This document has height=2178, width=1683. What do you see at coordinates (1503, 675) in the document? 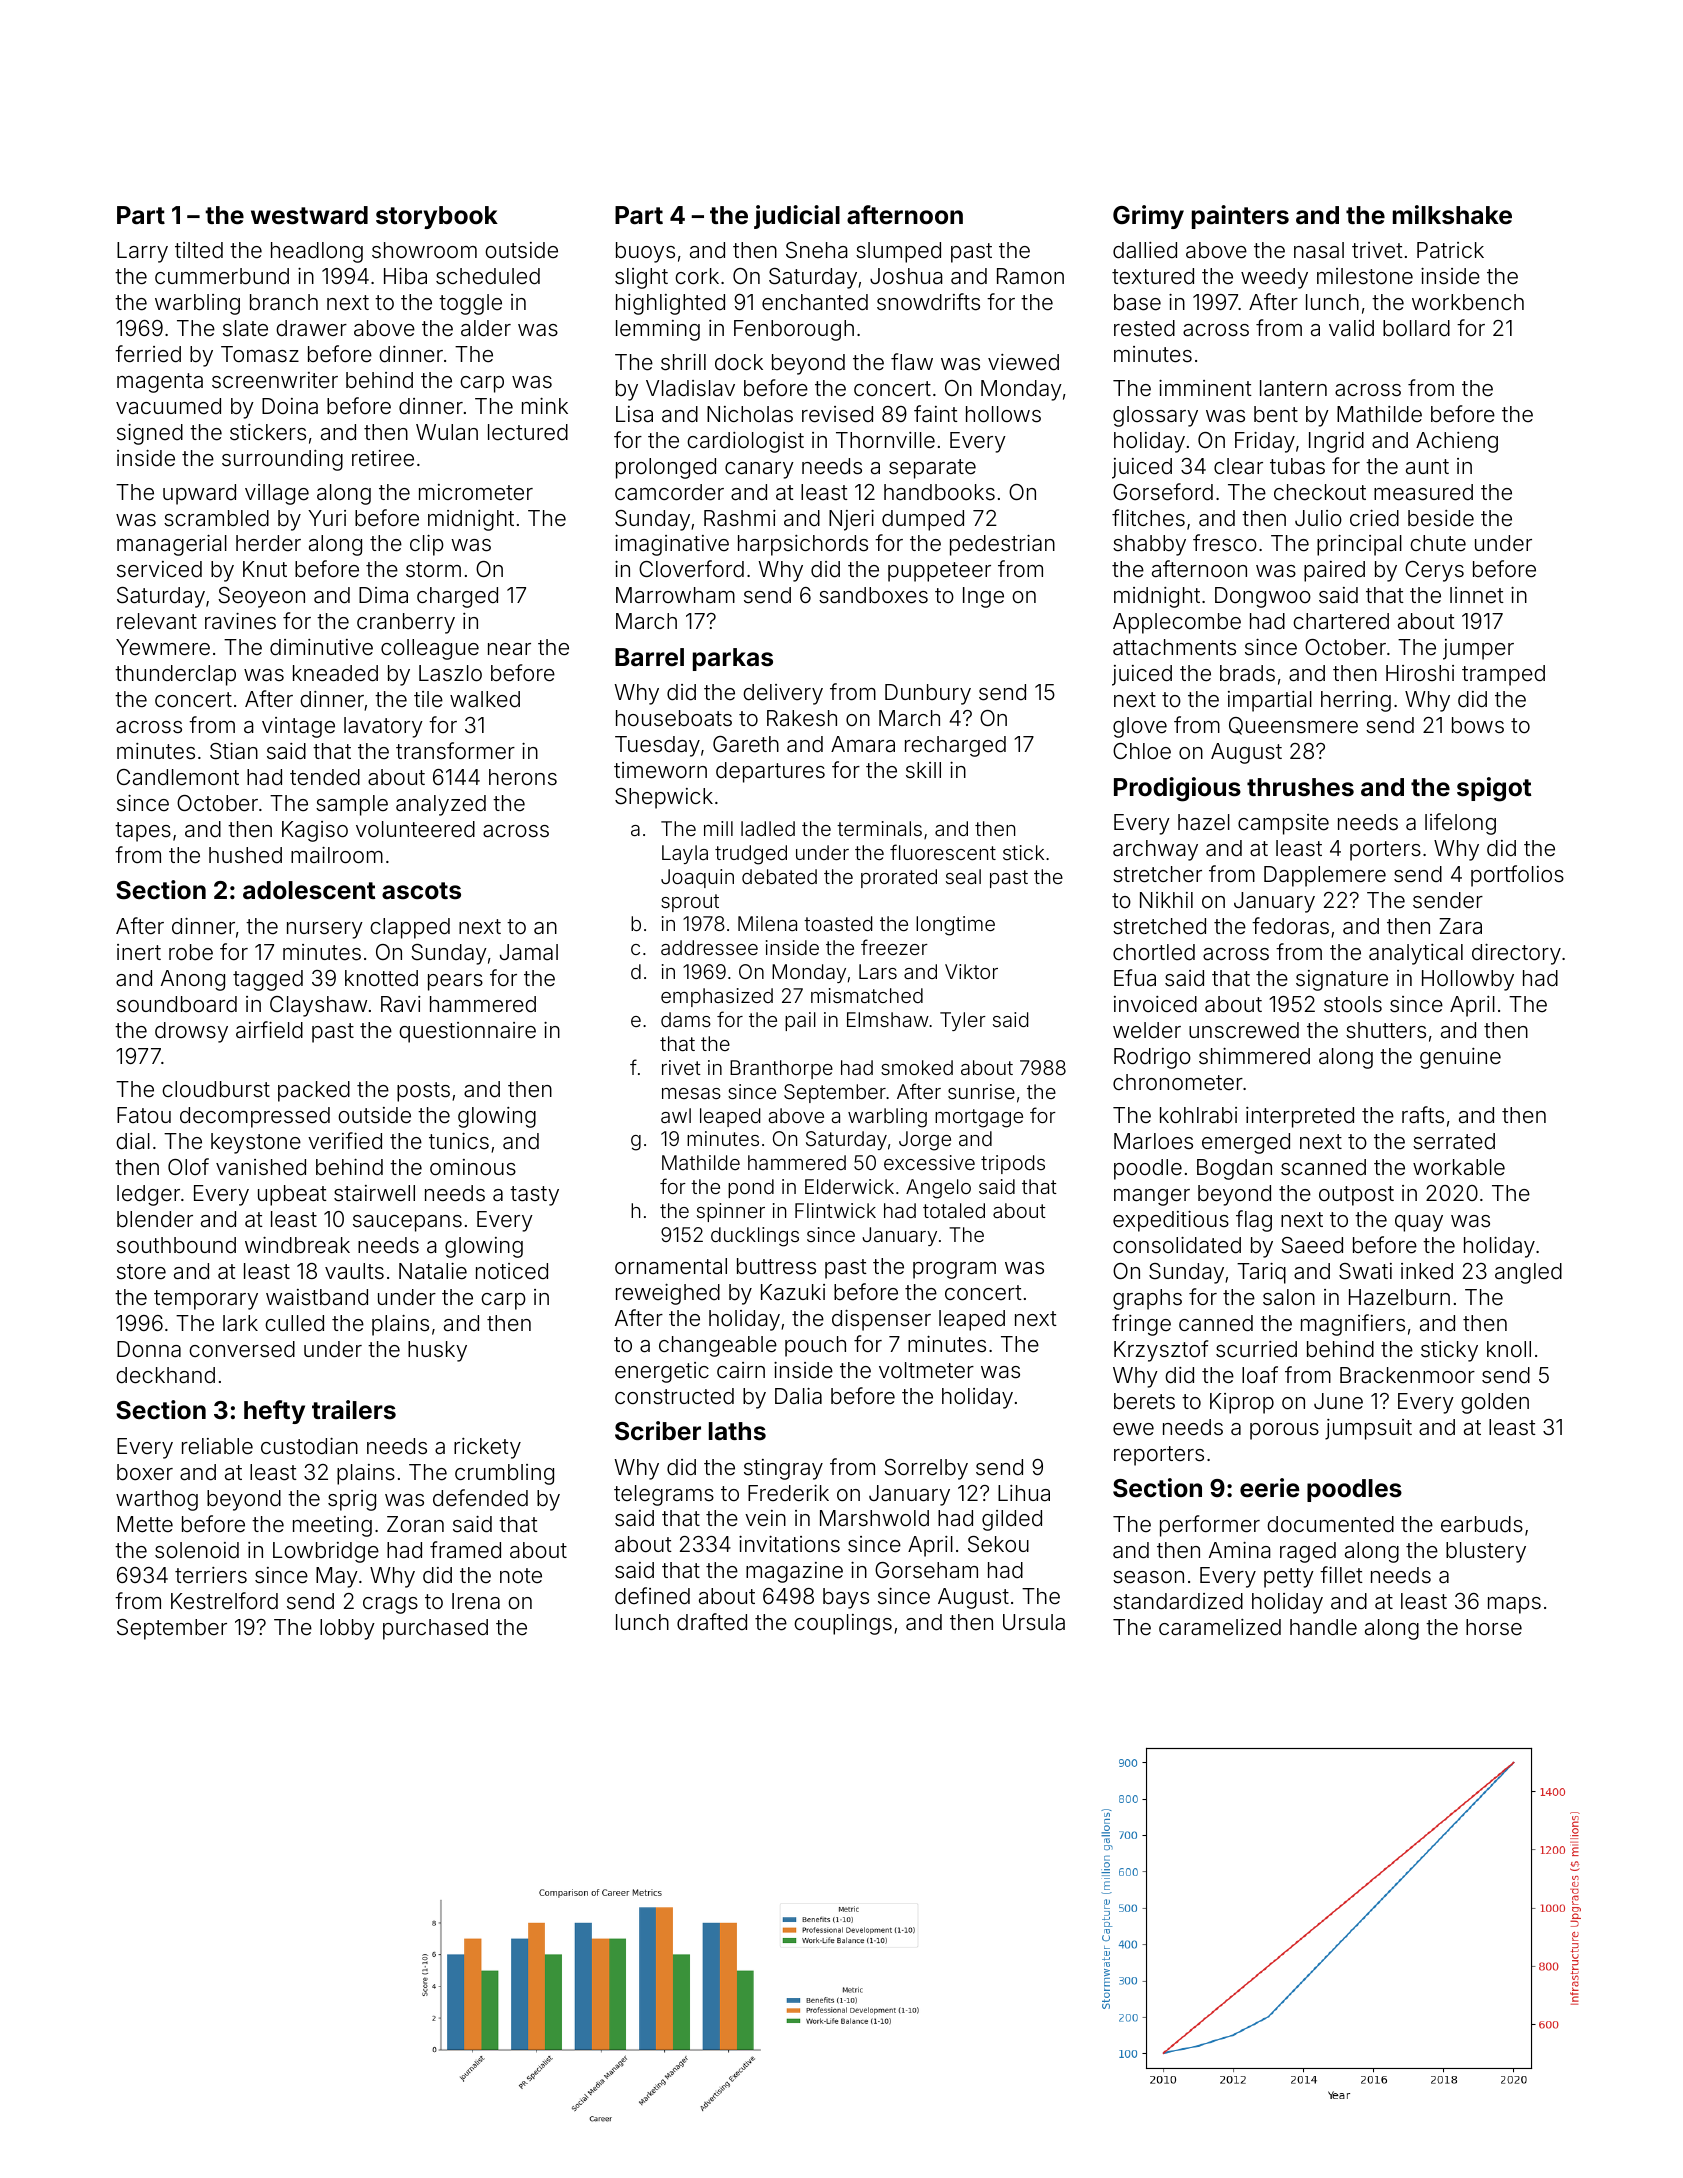
I see `tramped` at bounding box center [1503, 675].
